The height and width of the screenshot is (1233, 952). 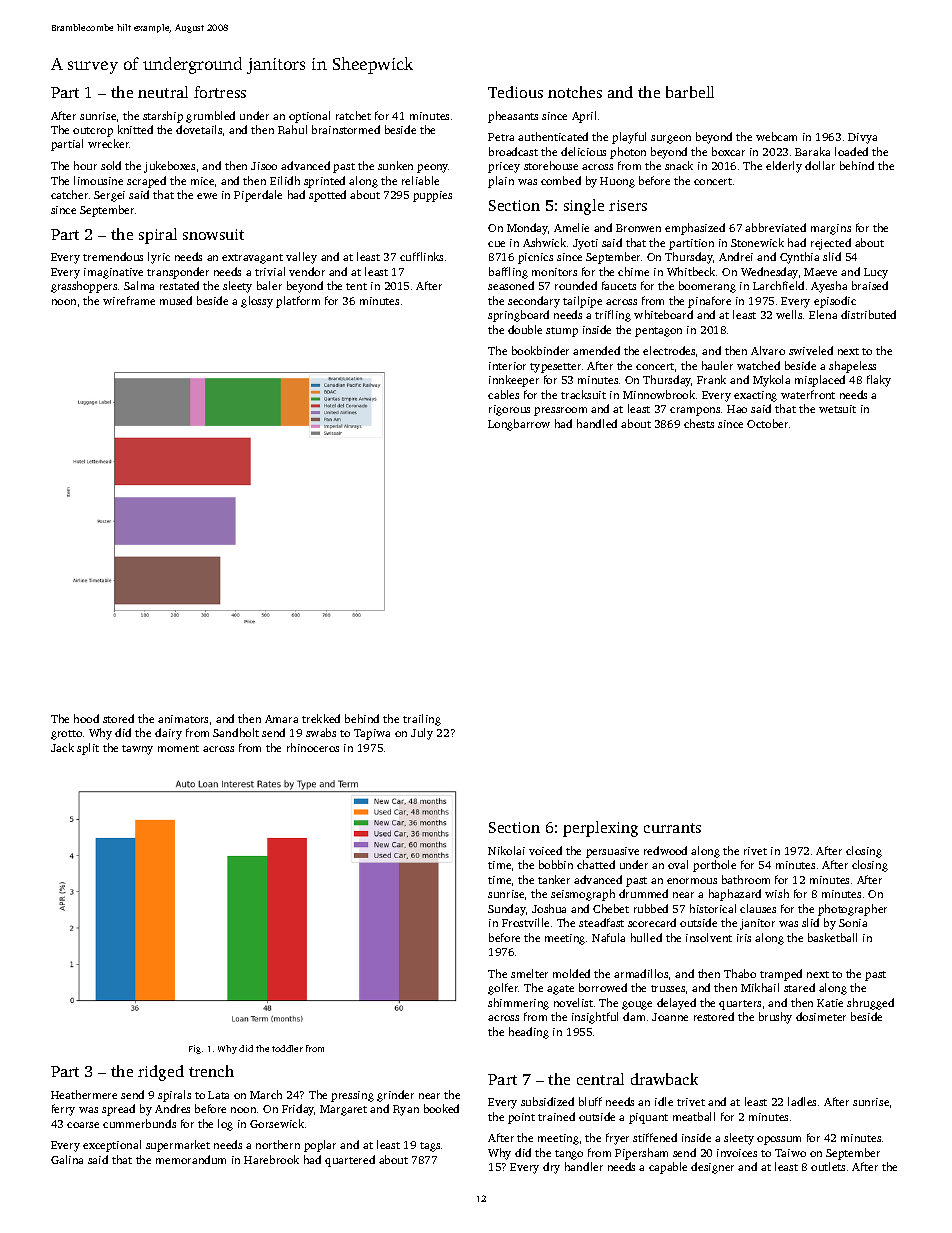 I want to click on Divya, so click(x=862, y=138).
